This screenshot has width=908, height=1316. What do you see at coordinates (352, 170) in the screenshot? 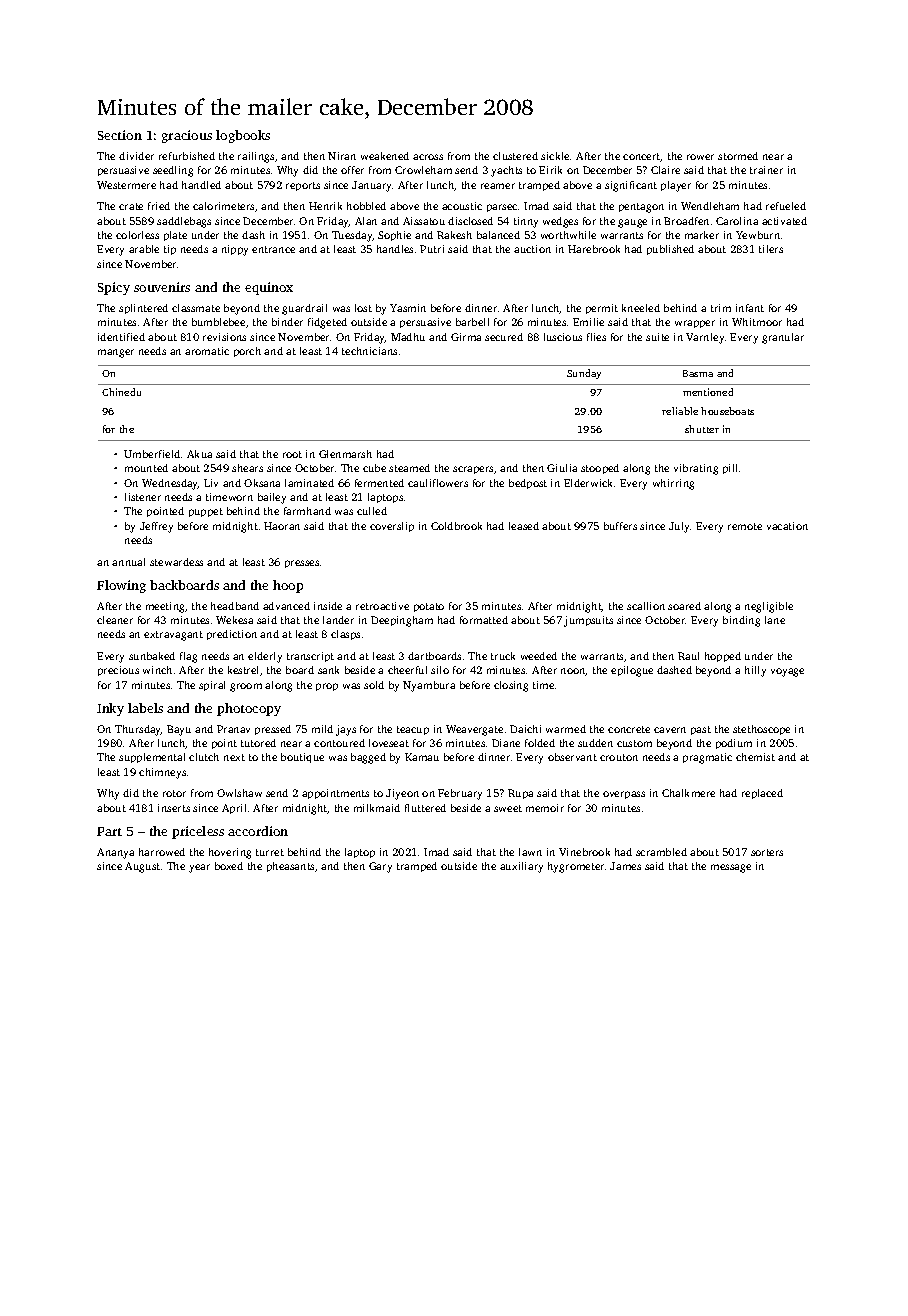
I see `offer` at bounding box center [352, 170].
